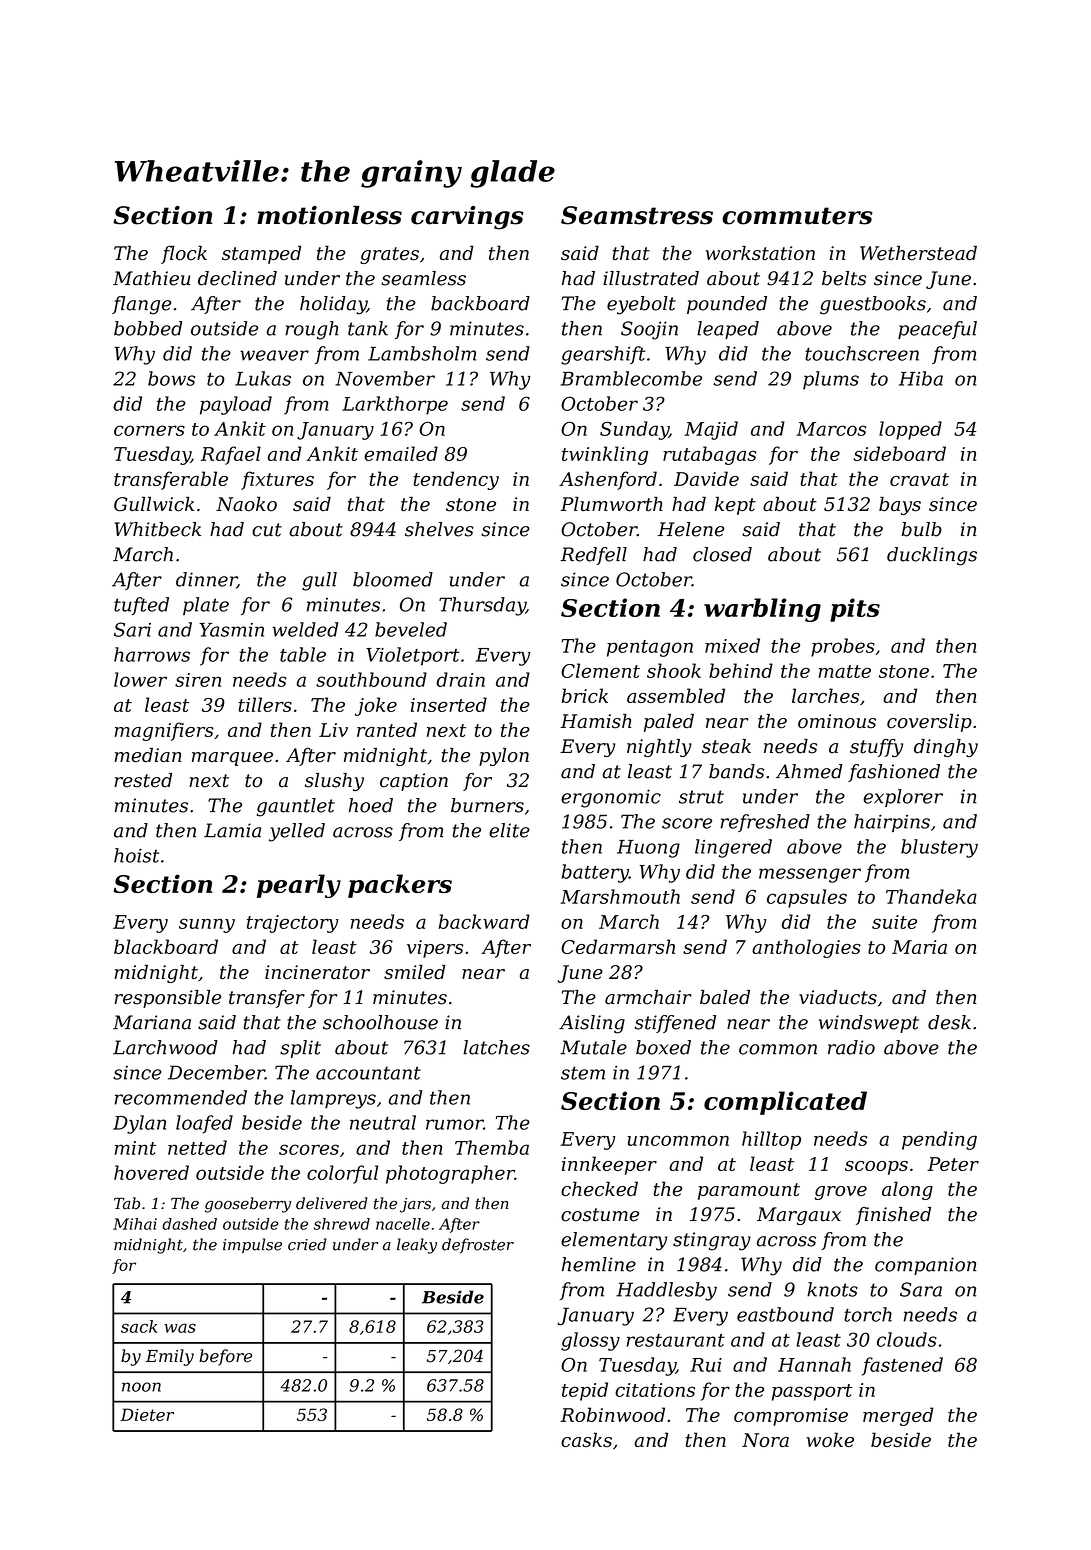 The height and width of the page is (1550, 1091). Describe the element at coordinates (618, 946) in the page. I see `Cedarmarsh` at that location.
